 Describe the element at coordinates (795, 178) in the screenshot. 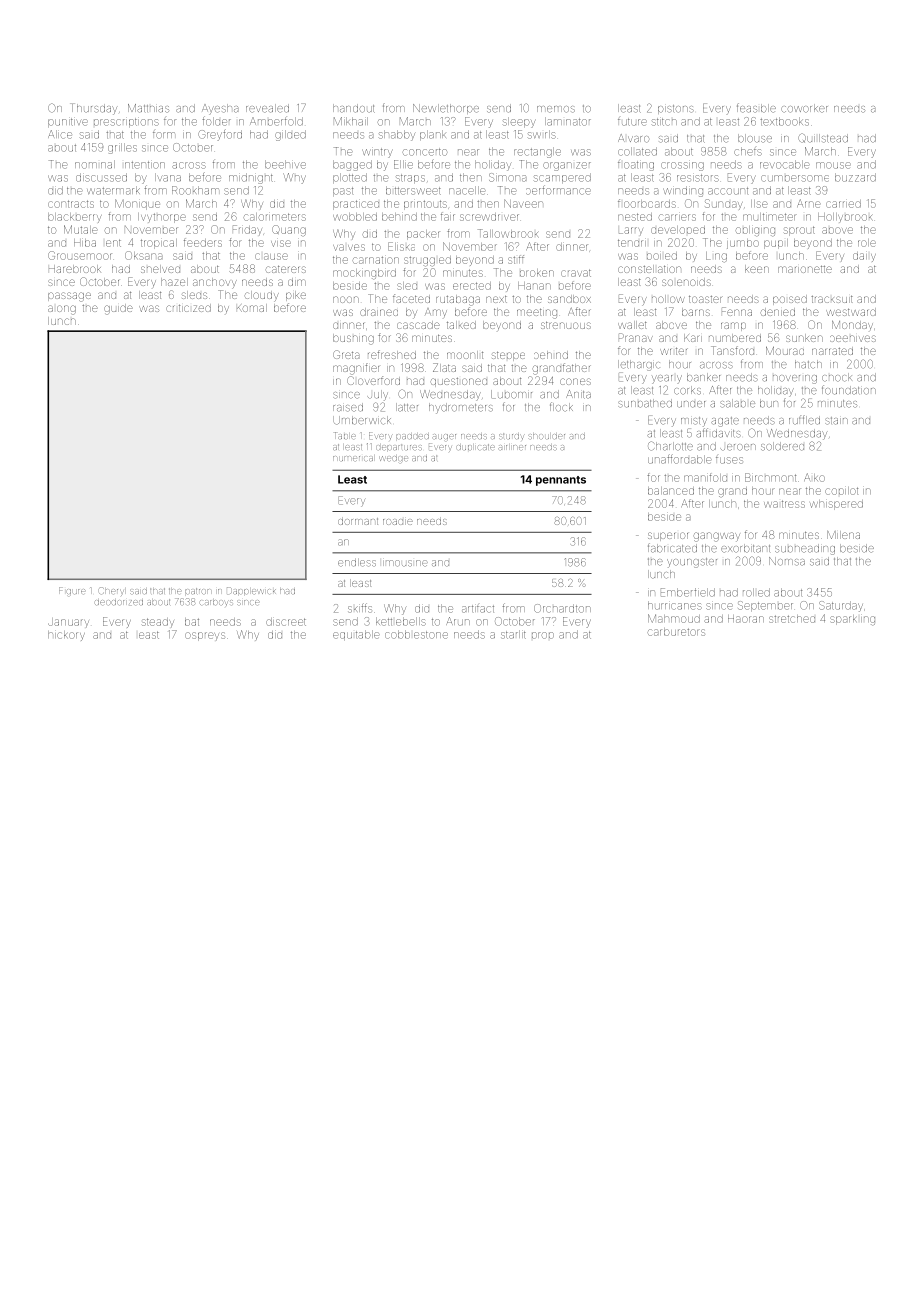

I see `cumbersome` at that location.
